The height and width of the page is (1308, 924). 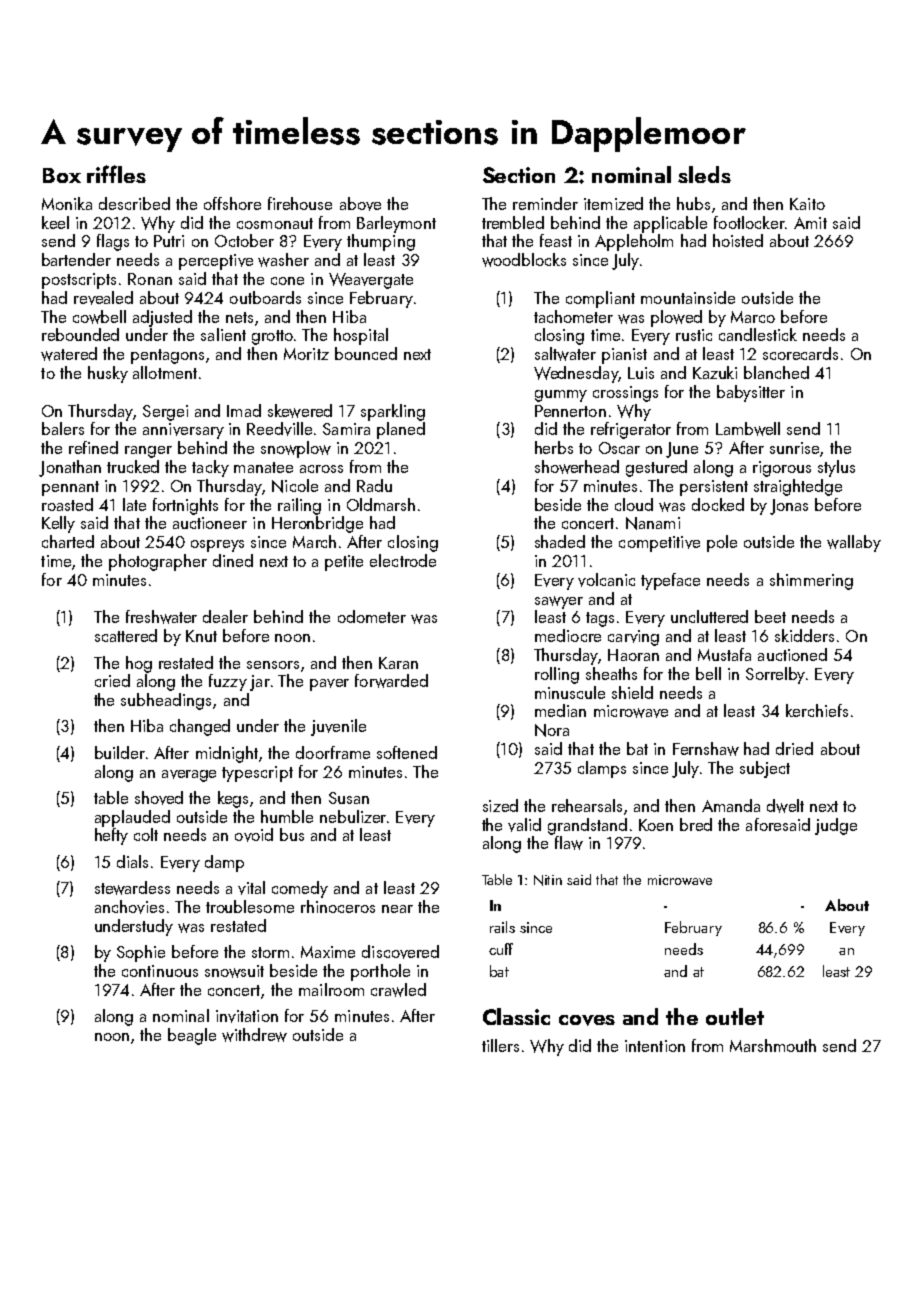 I want to click on near, so click(x=397, y=909).
